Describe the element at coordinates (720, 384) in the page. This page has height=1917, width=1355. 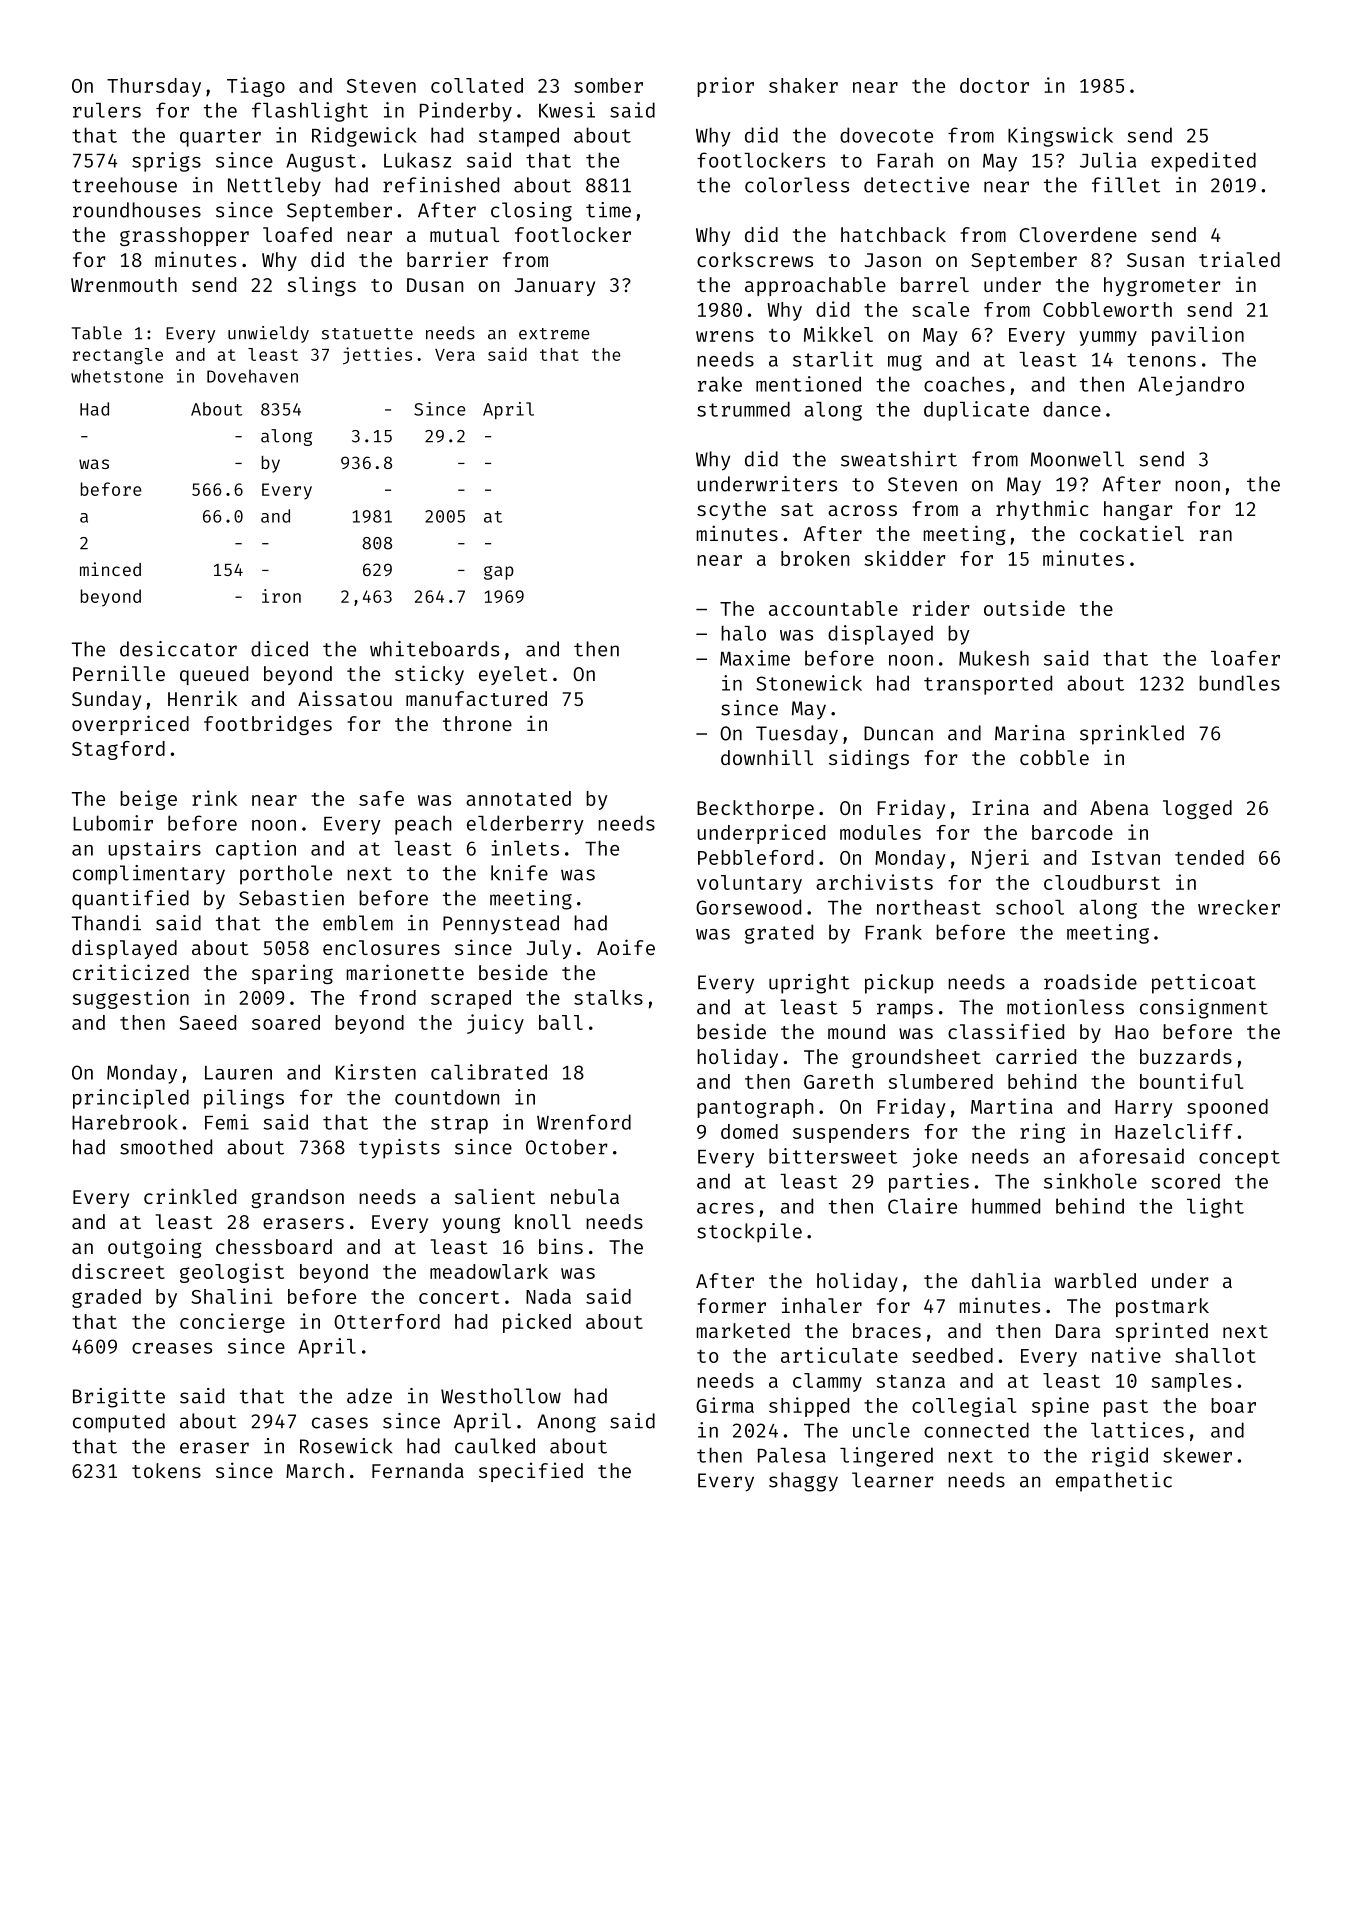
I see `rake` at that location.
